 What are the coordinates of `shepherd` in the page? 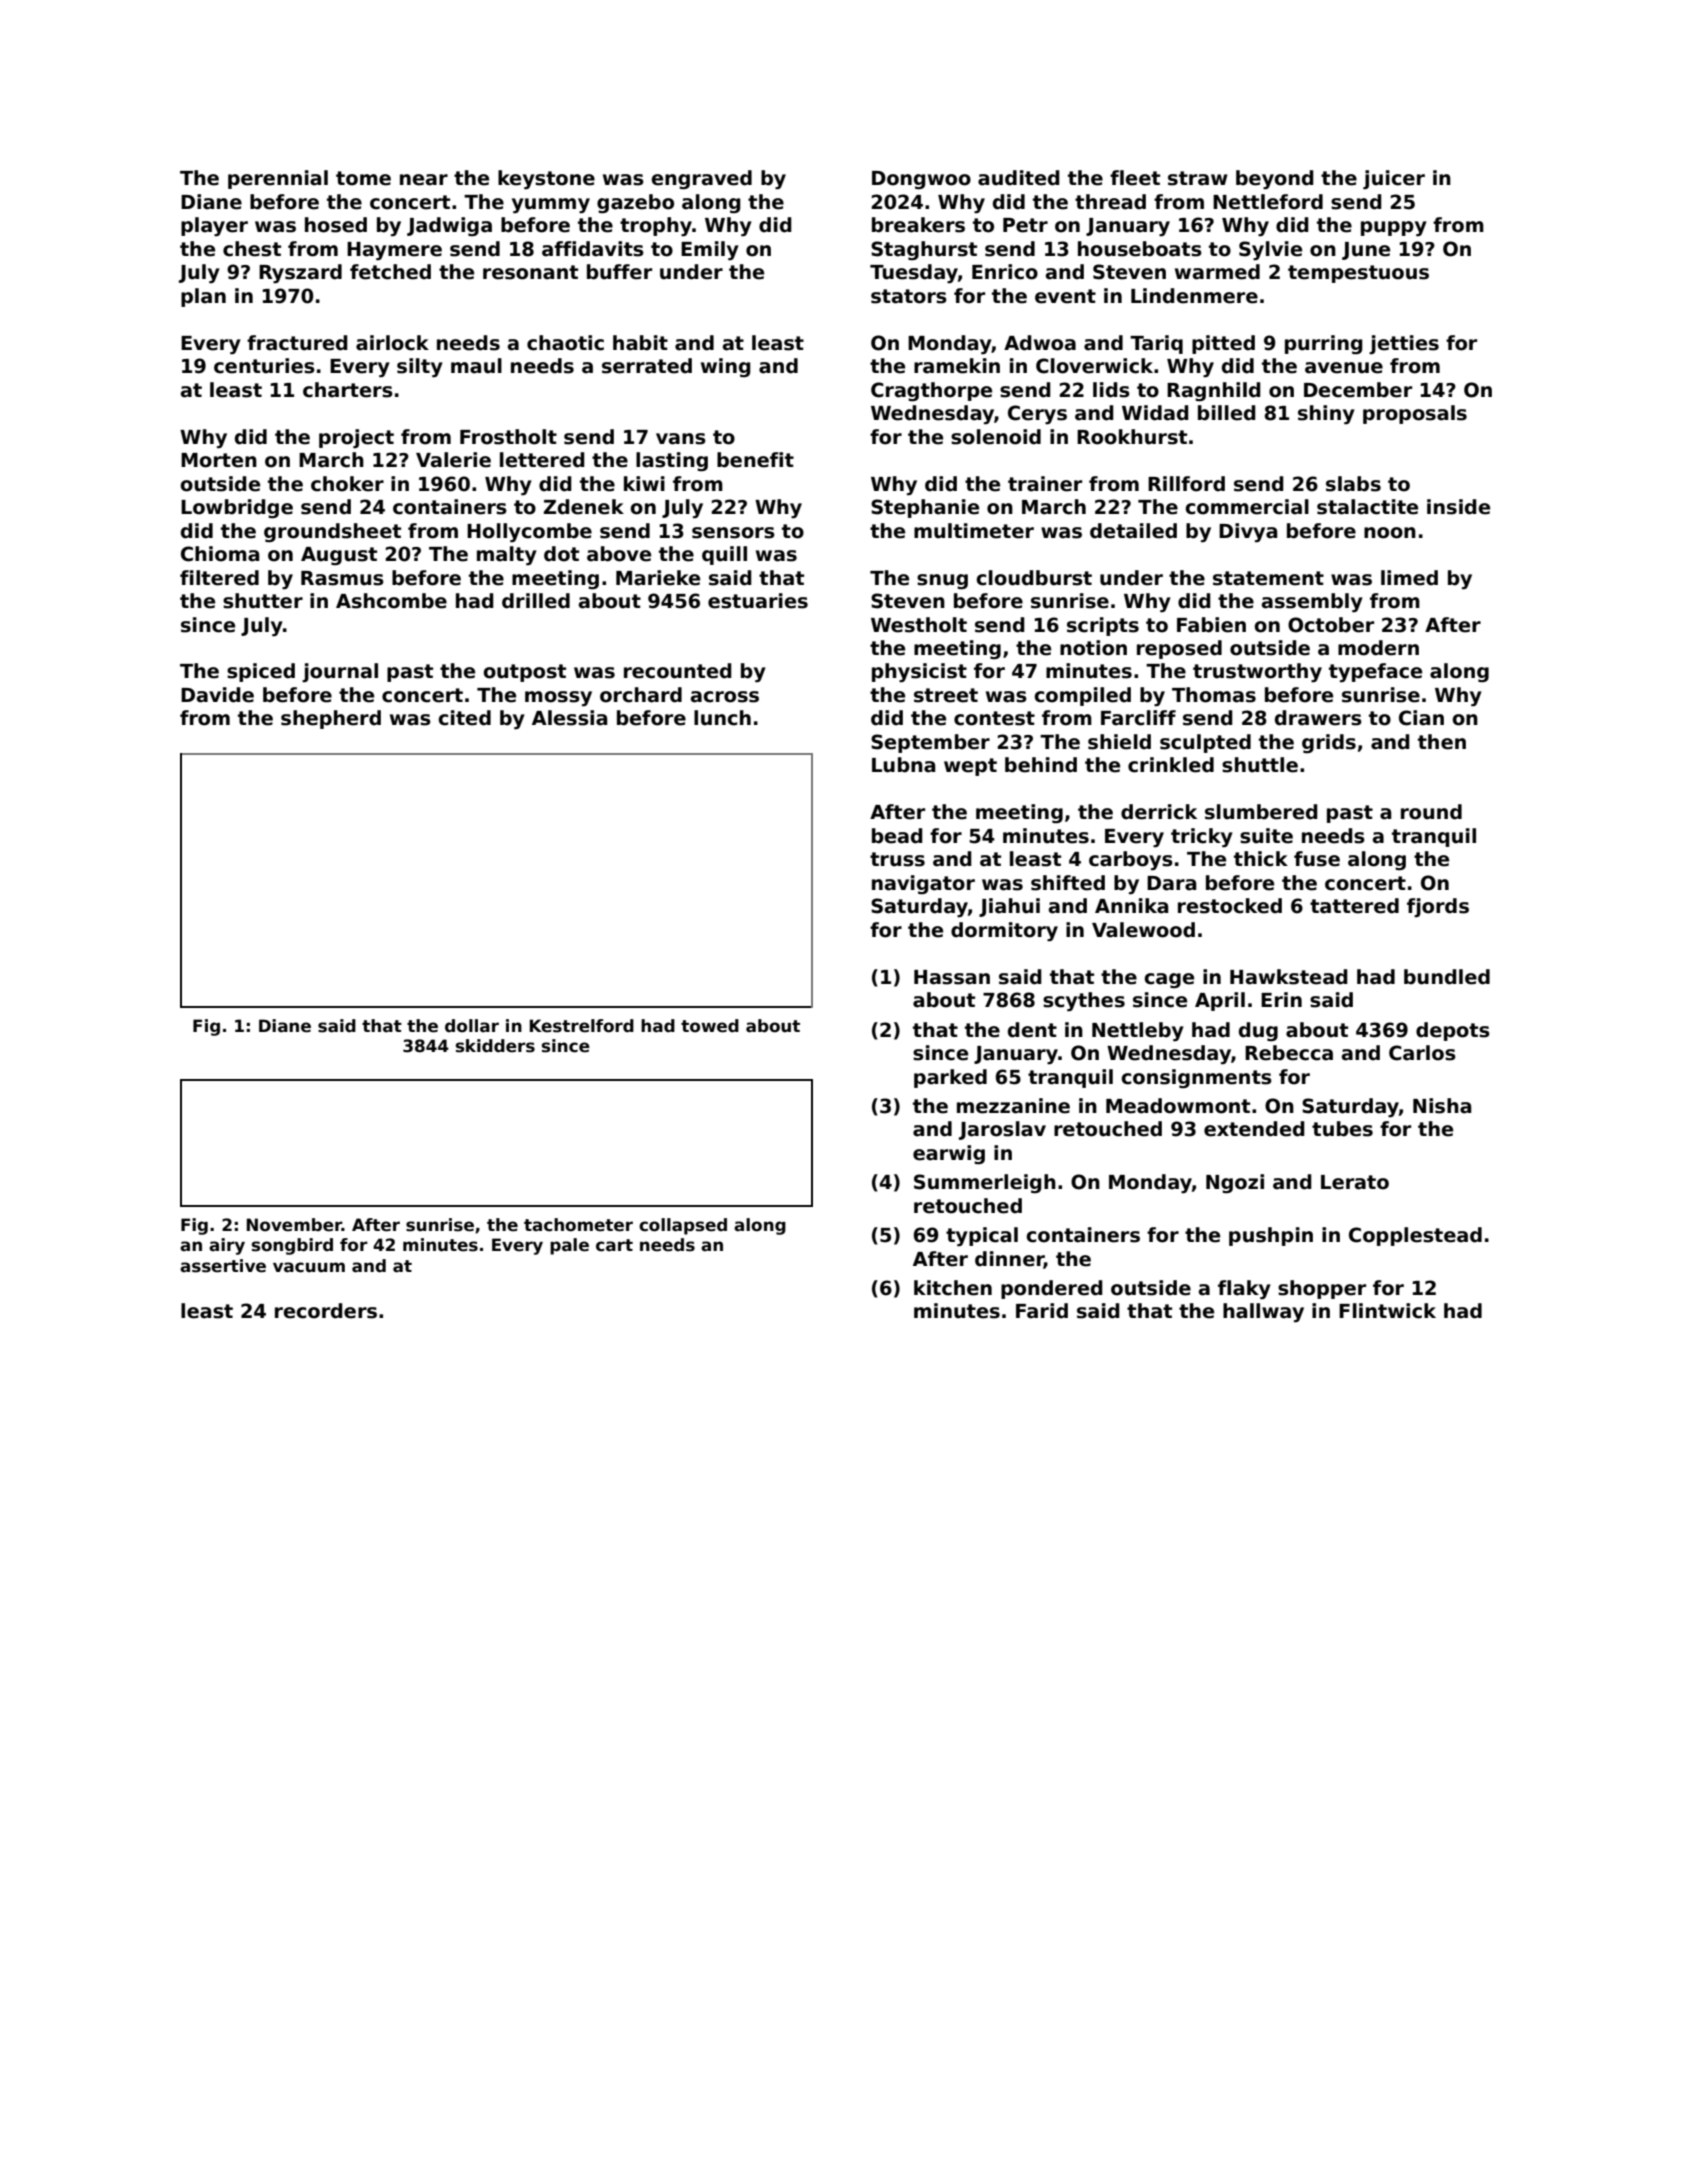 It's located at (331, 719).
